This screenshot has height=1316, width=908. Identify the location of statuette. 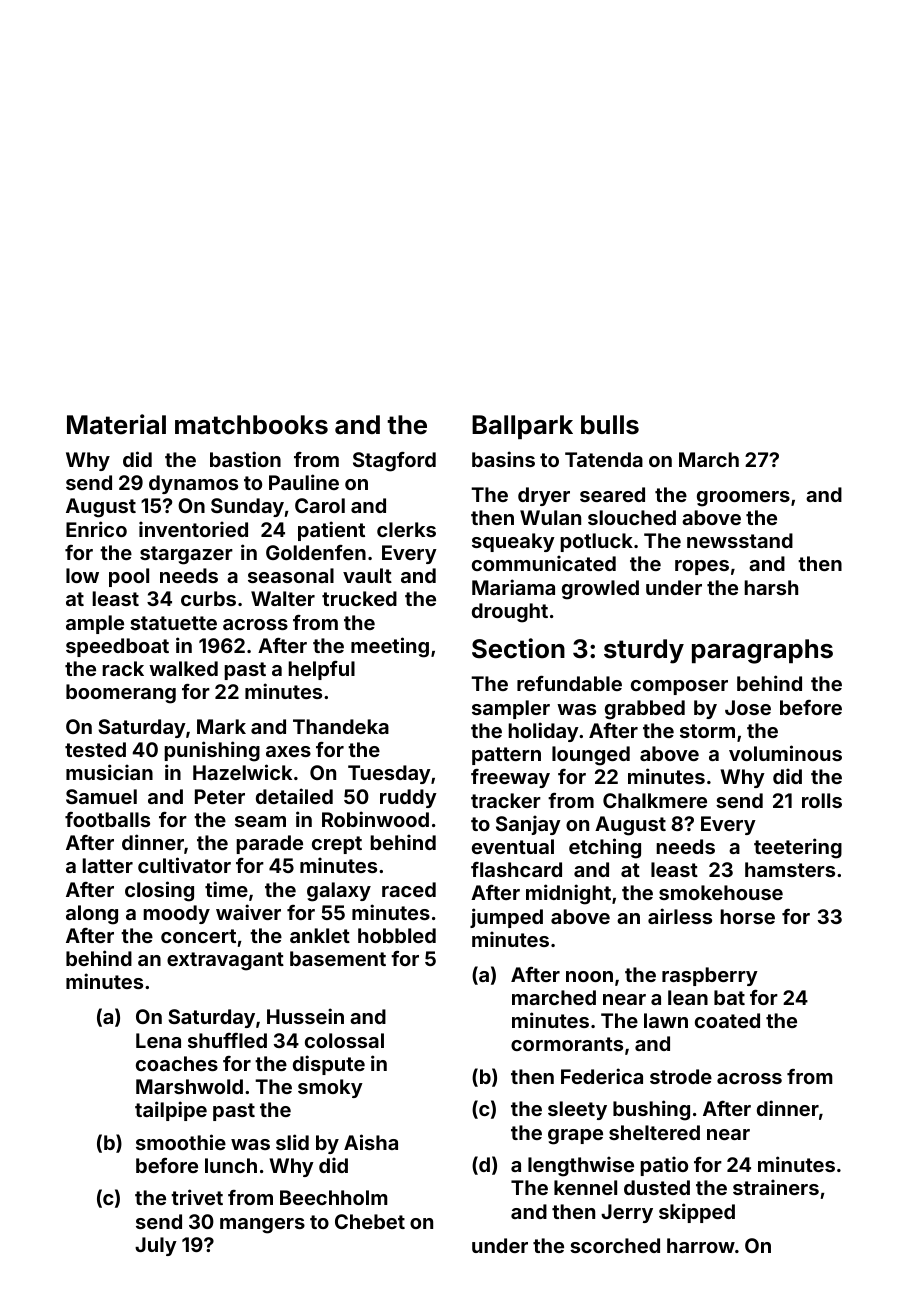
(173, 623).
